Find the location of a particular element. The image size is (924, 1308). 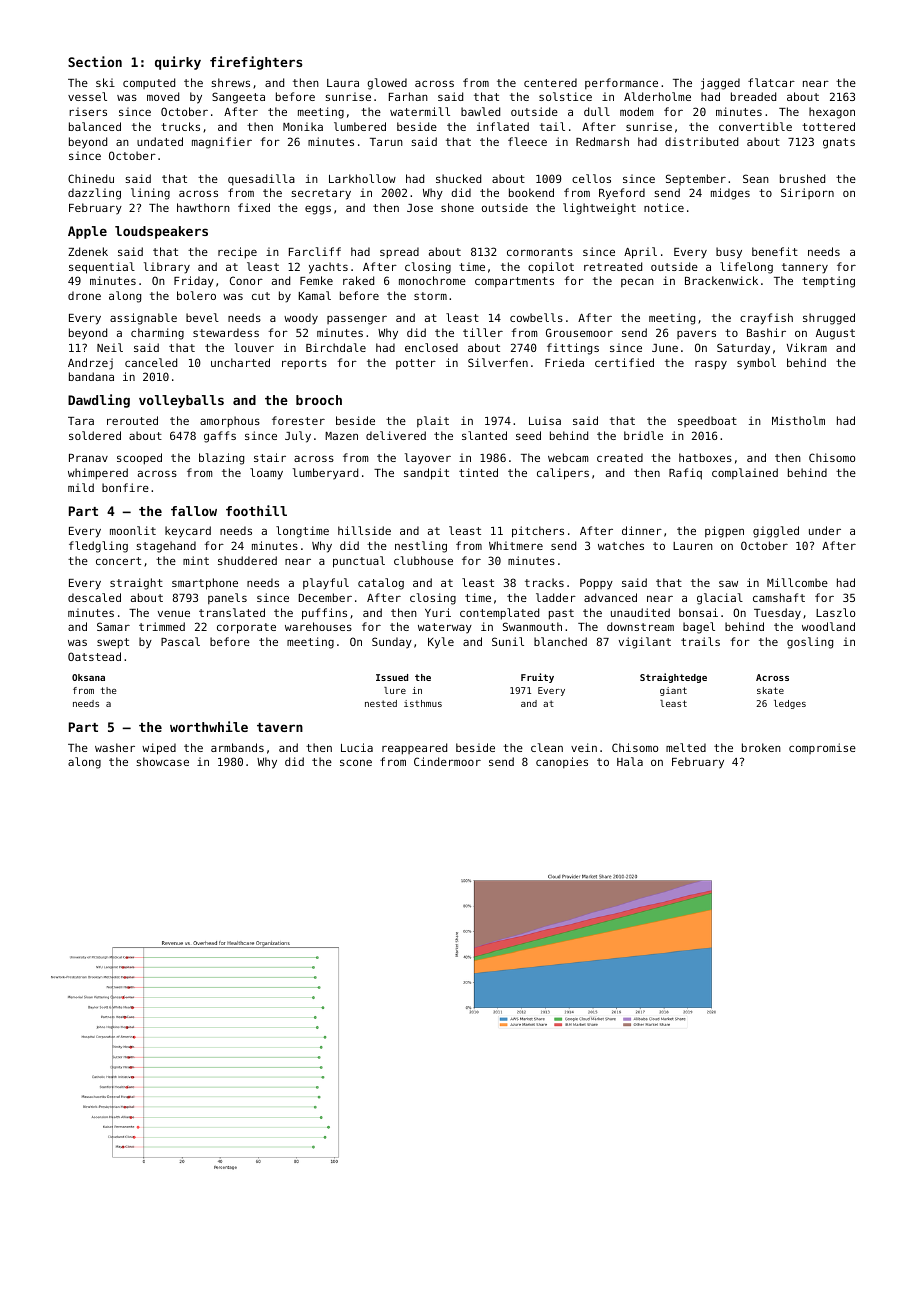

armbands is located at coordinates (237, 747).
